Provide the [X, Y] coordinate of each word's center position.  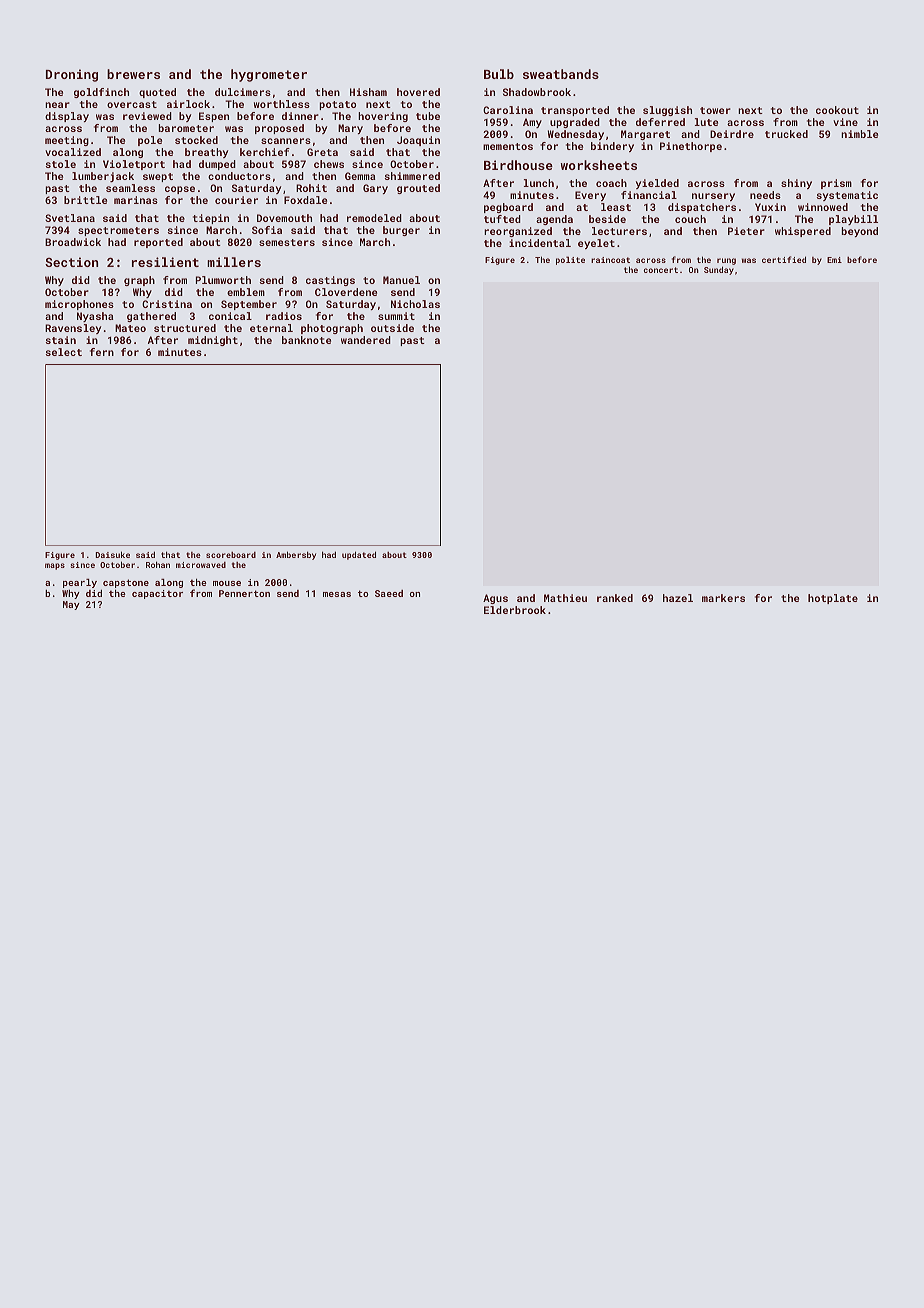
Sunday [719, 270]
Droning [72, 75]
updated [359, 555]
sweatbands [561, 74]
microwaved [201, 565]
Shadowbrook [537, 92]
